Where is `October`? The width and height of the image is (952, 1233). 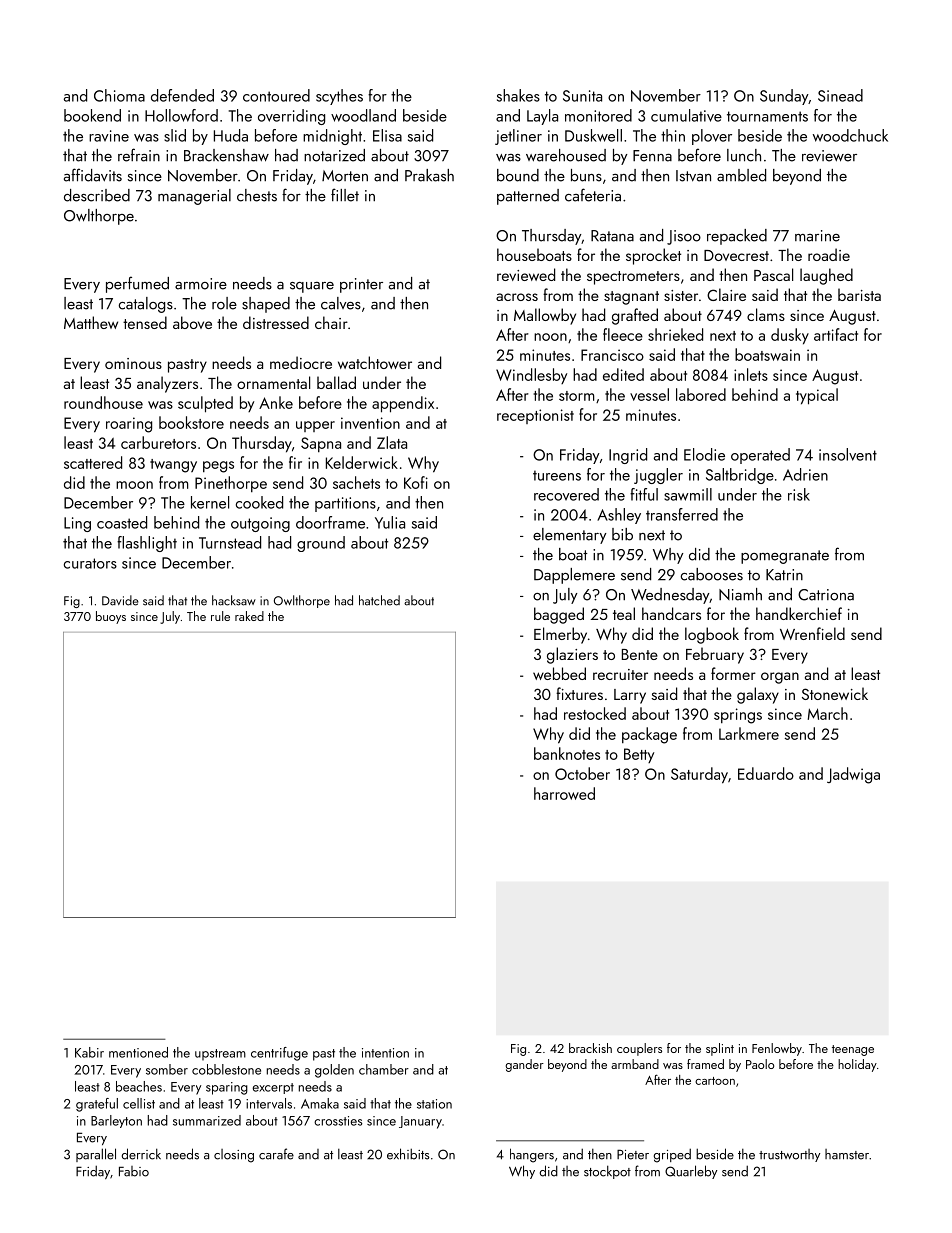
October is located at coordinates (582, 773).
